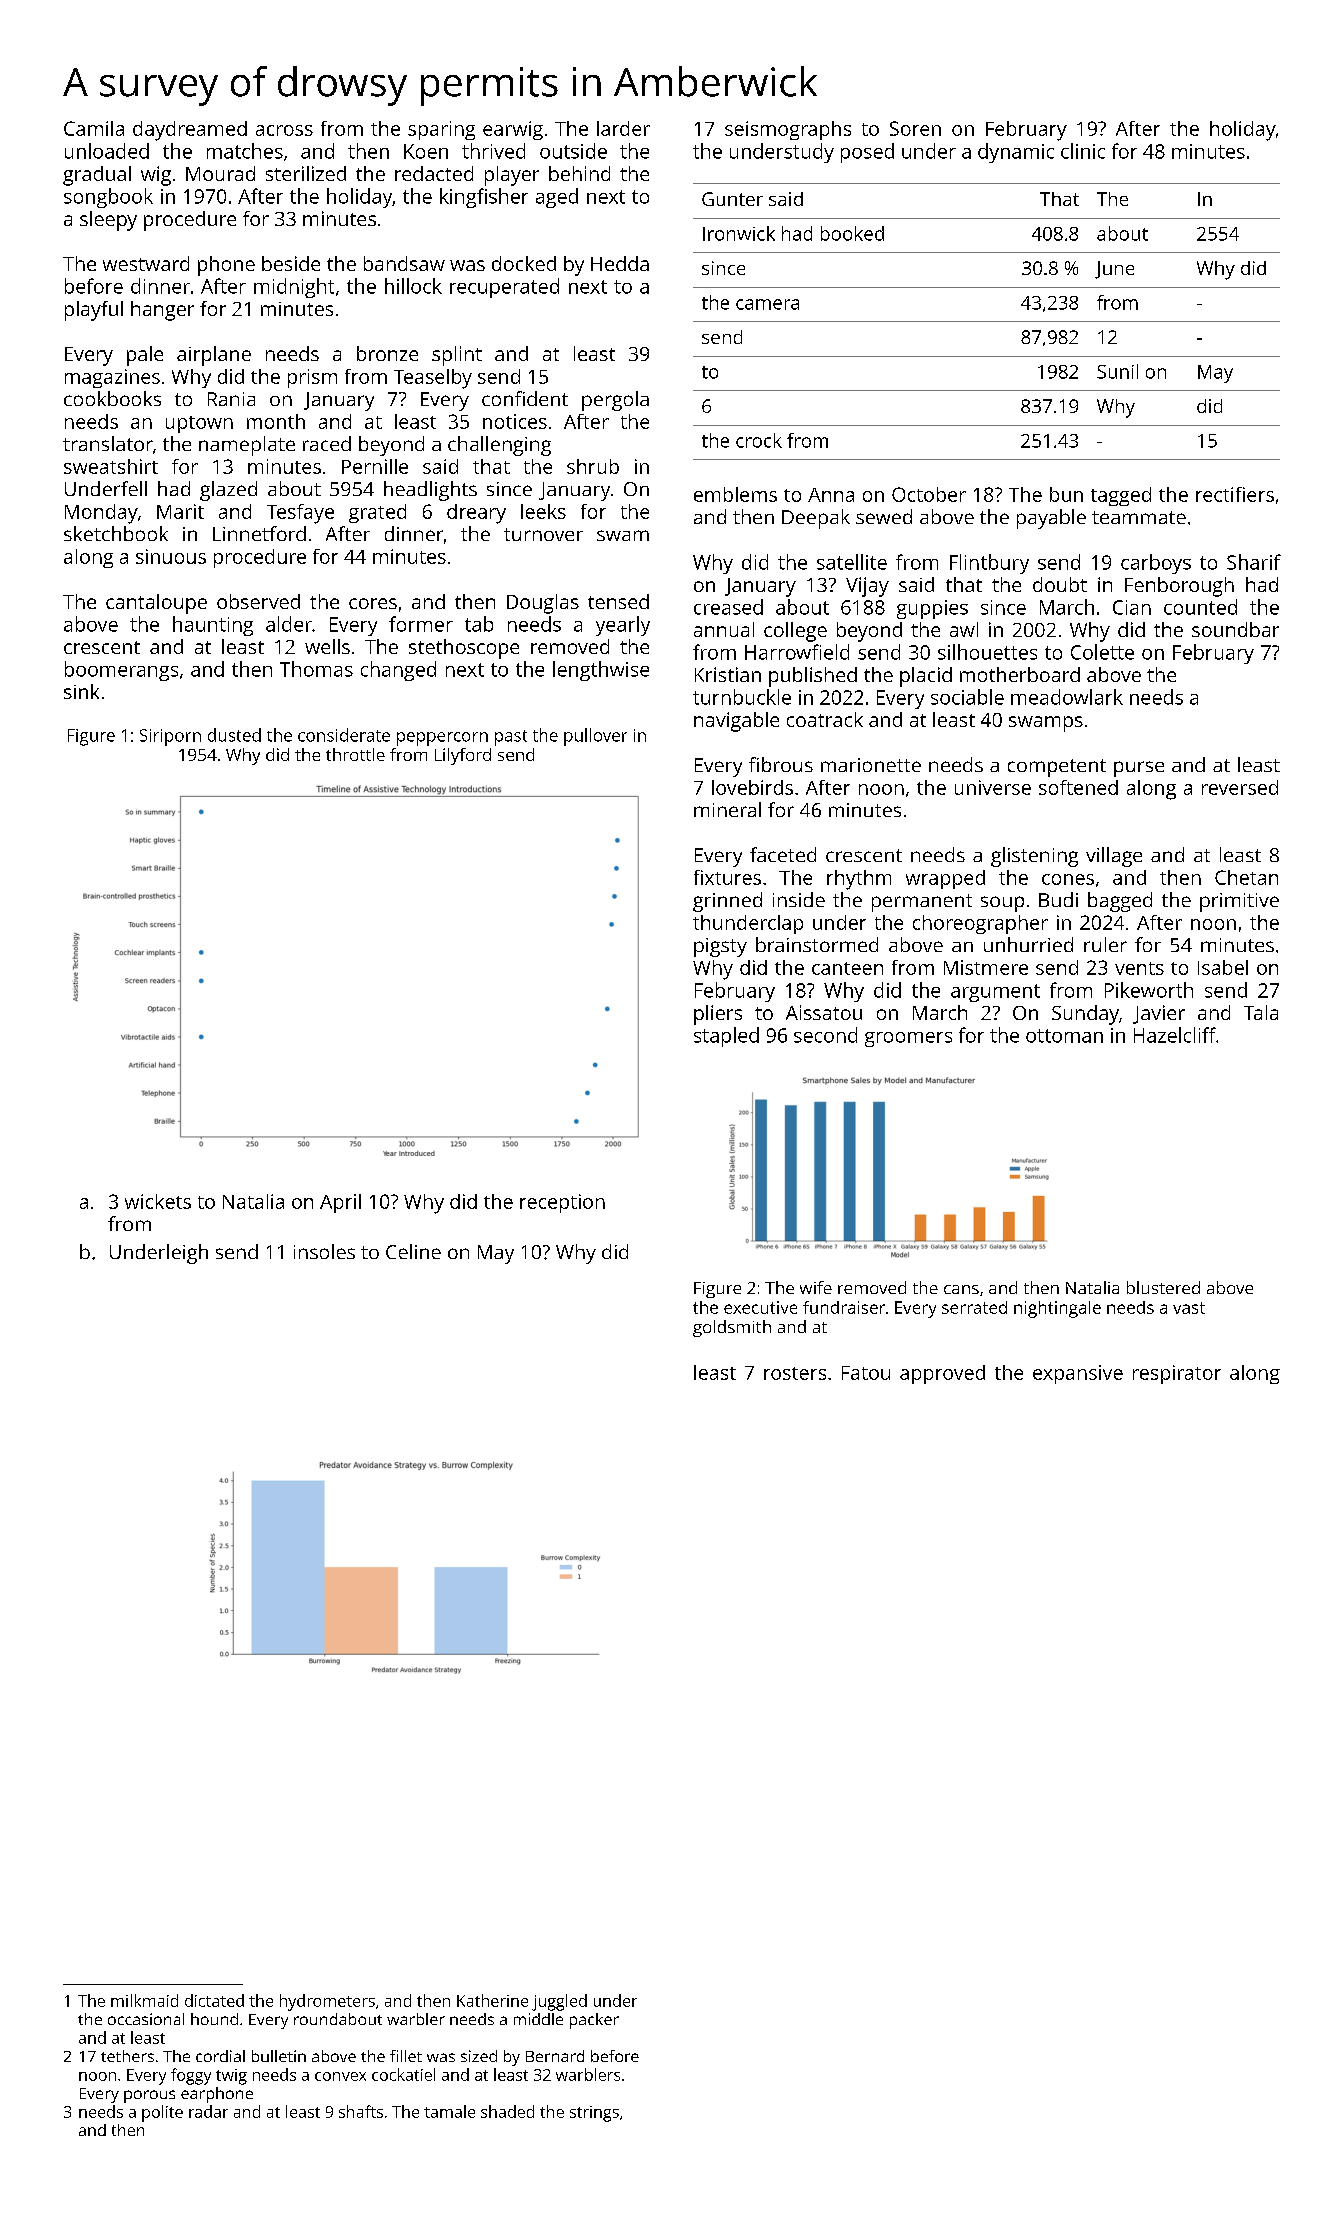  Describe the element at coordinates (355, 754) in the page. I see `throttle` at that location.
